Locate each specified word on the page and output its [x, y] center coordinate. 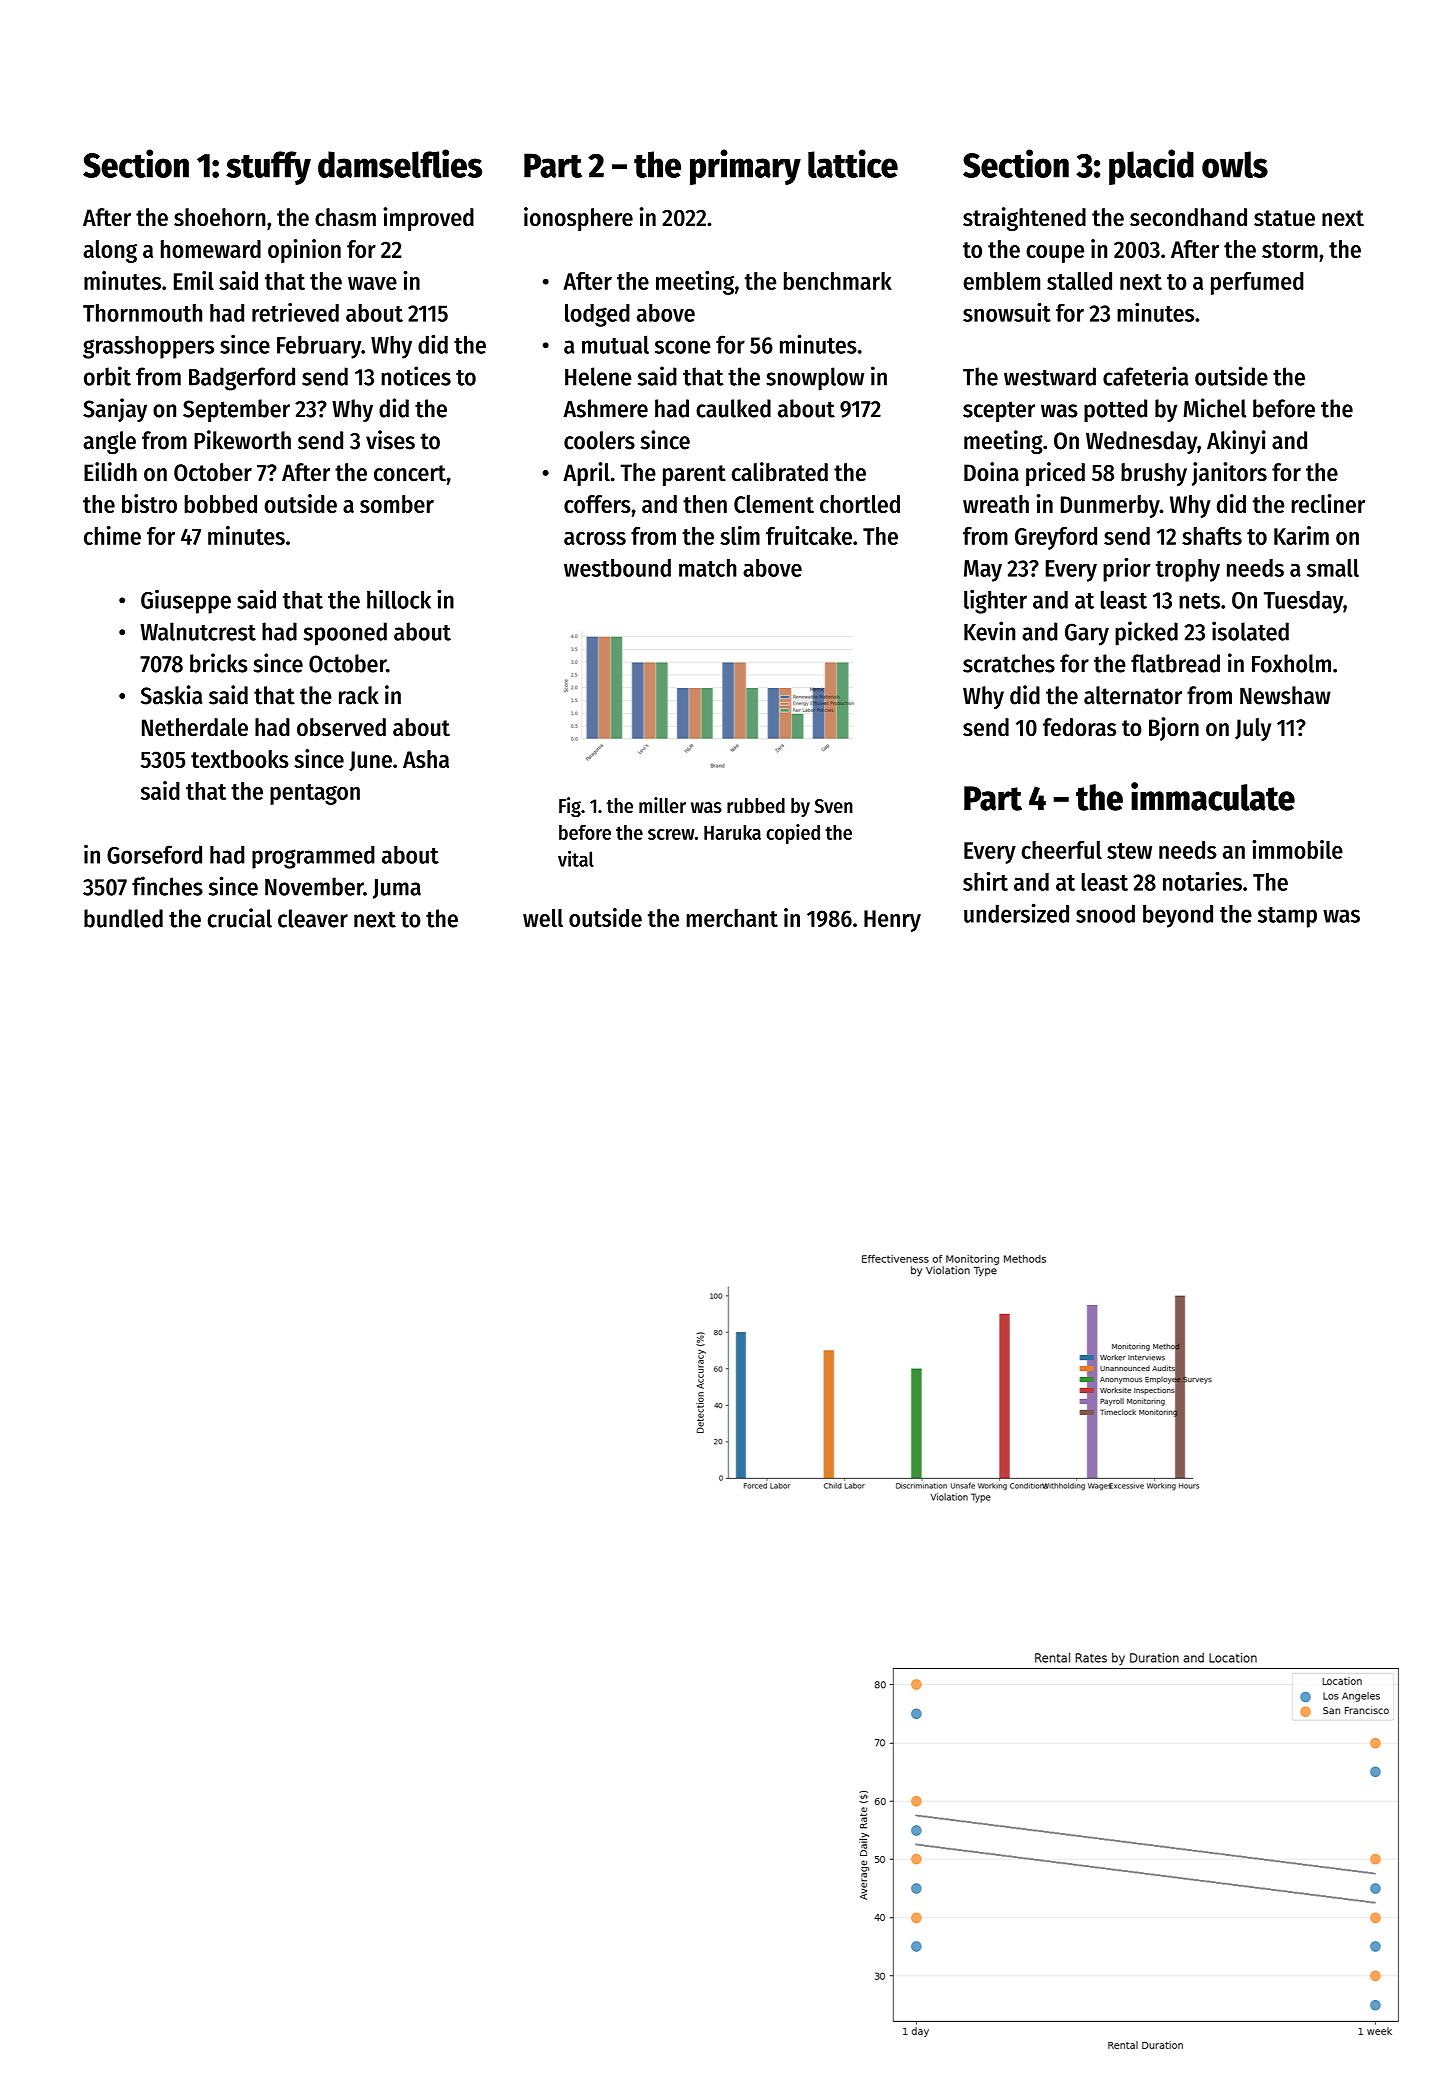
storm [1290, 250]
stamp [1287, 917]
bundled [123, 918]
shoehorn [220, 217]
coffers [597, 504]
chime [112, 535]
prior [1127, 570]
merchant [732, 918]
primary [745, 167]
